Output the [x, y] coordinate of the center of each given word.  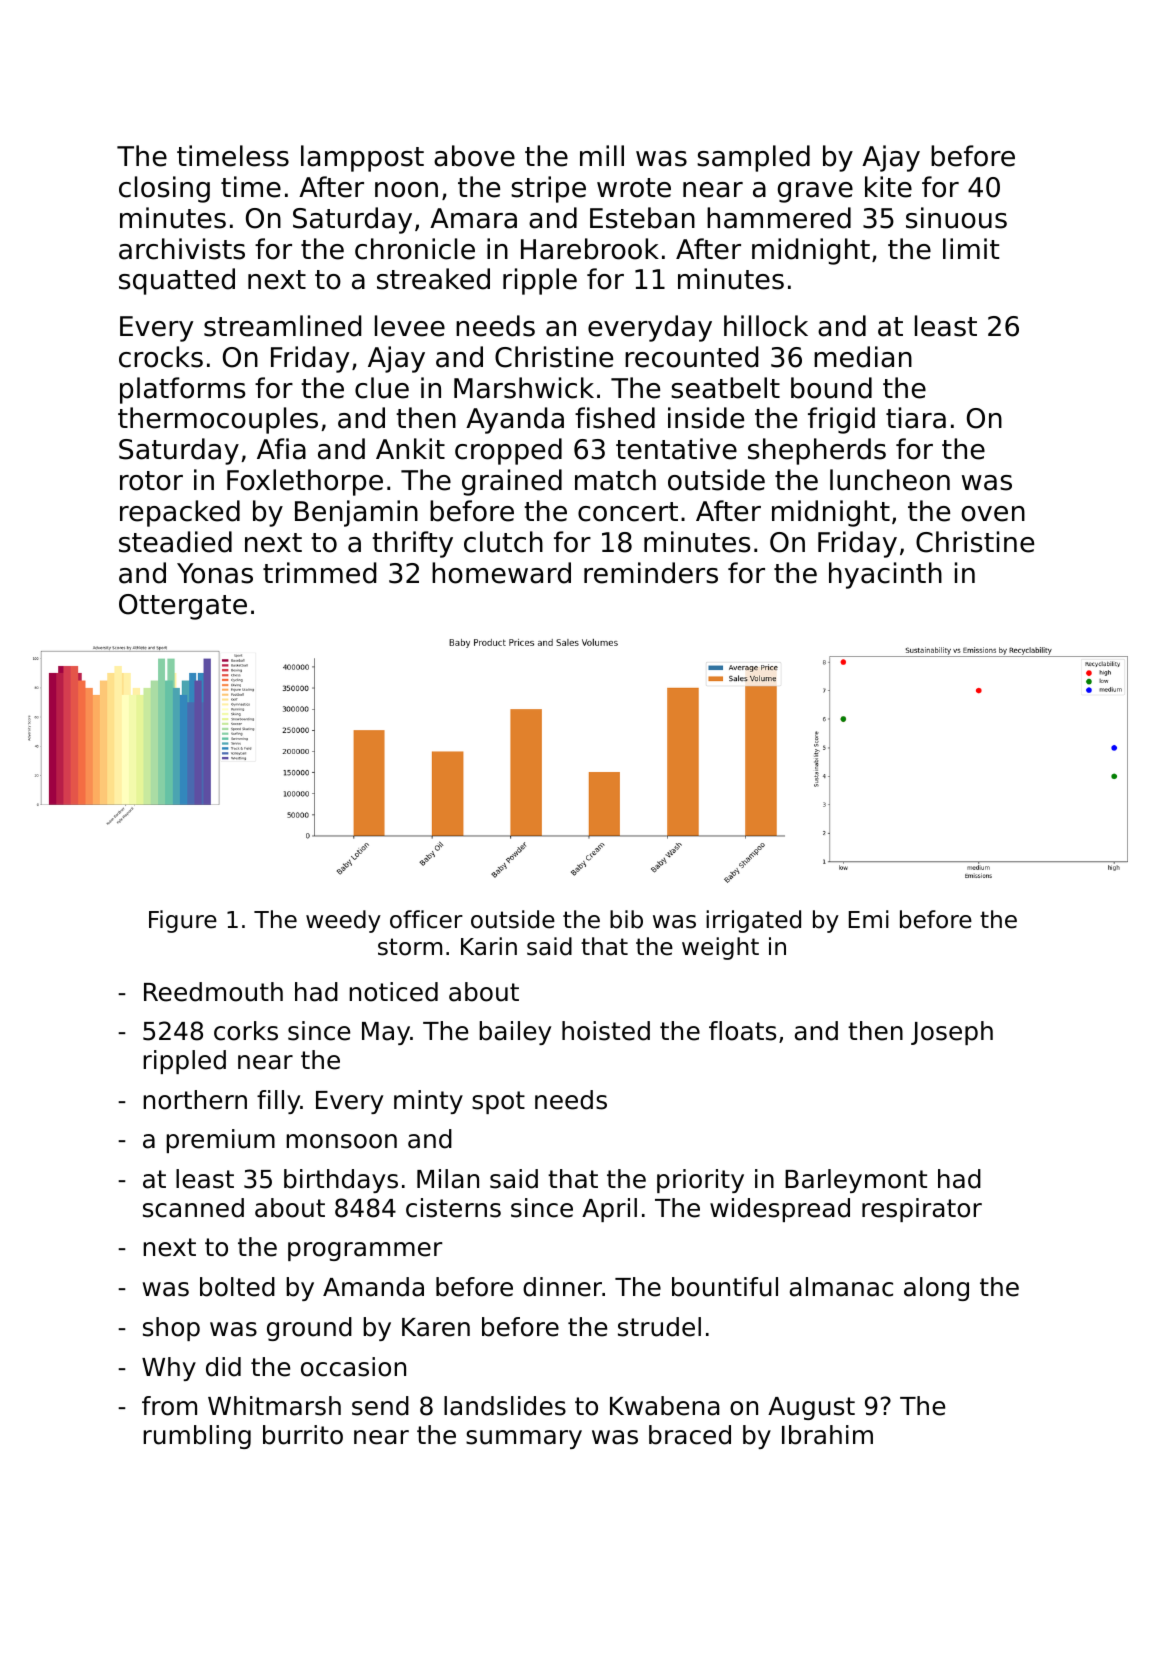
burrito [303, 1435]
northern [195, 1100]
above [474, 156]
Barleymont [856, 1181]
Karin [489, 946]
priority [700, 1181]
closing [164, 189]
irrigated [753, 921]
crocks [161, 357]
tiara [916, 418]
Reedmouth [213, 992]
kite [888, 187]
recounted [691, 357]
